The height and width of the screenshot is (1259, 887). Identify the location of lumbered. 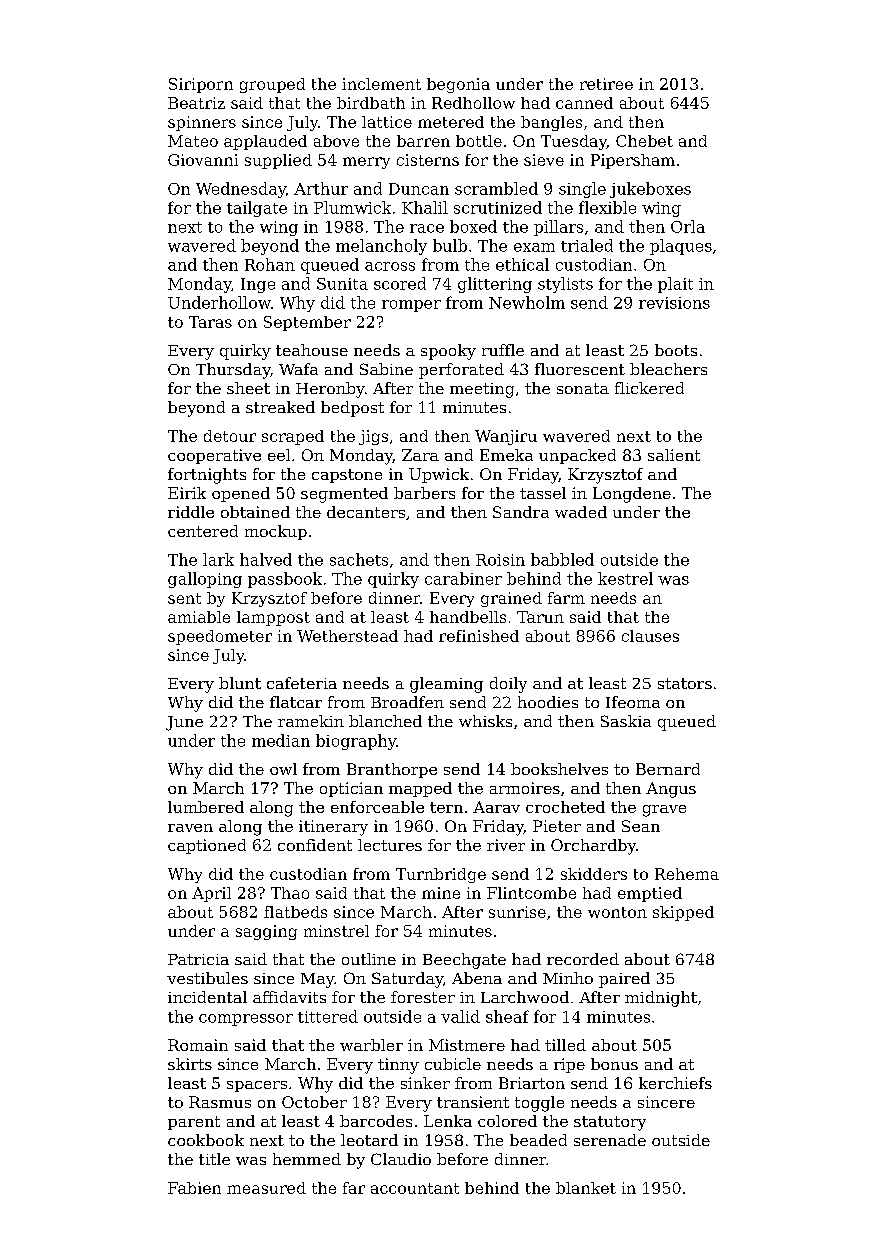
(206, 807).
